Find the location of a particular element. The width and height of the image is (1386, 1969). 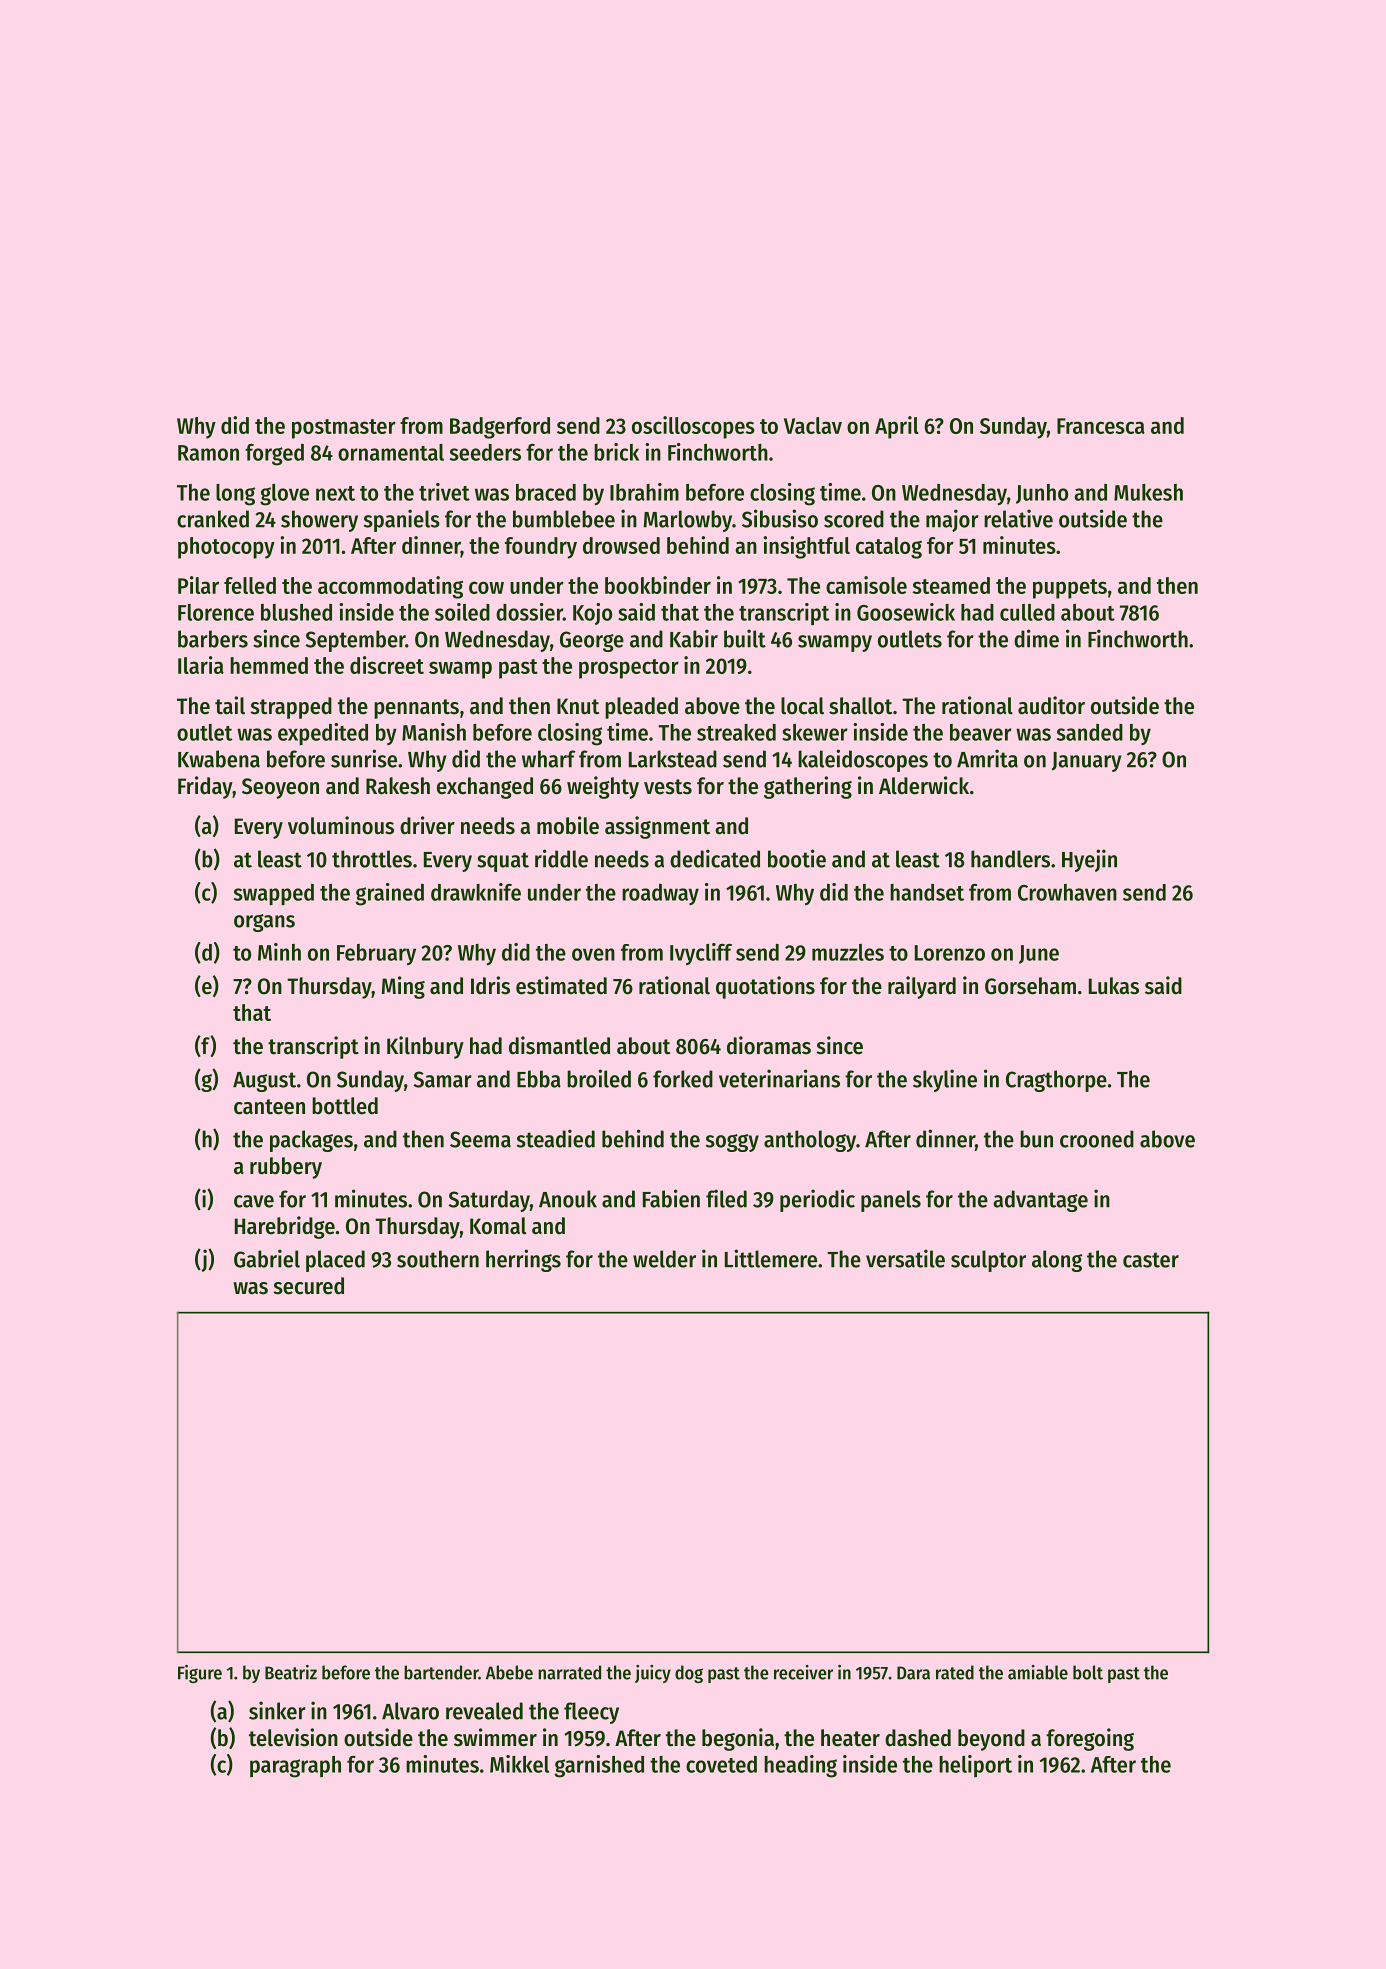

wharf is located at coordinates (549, 759).
